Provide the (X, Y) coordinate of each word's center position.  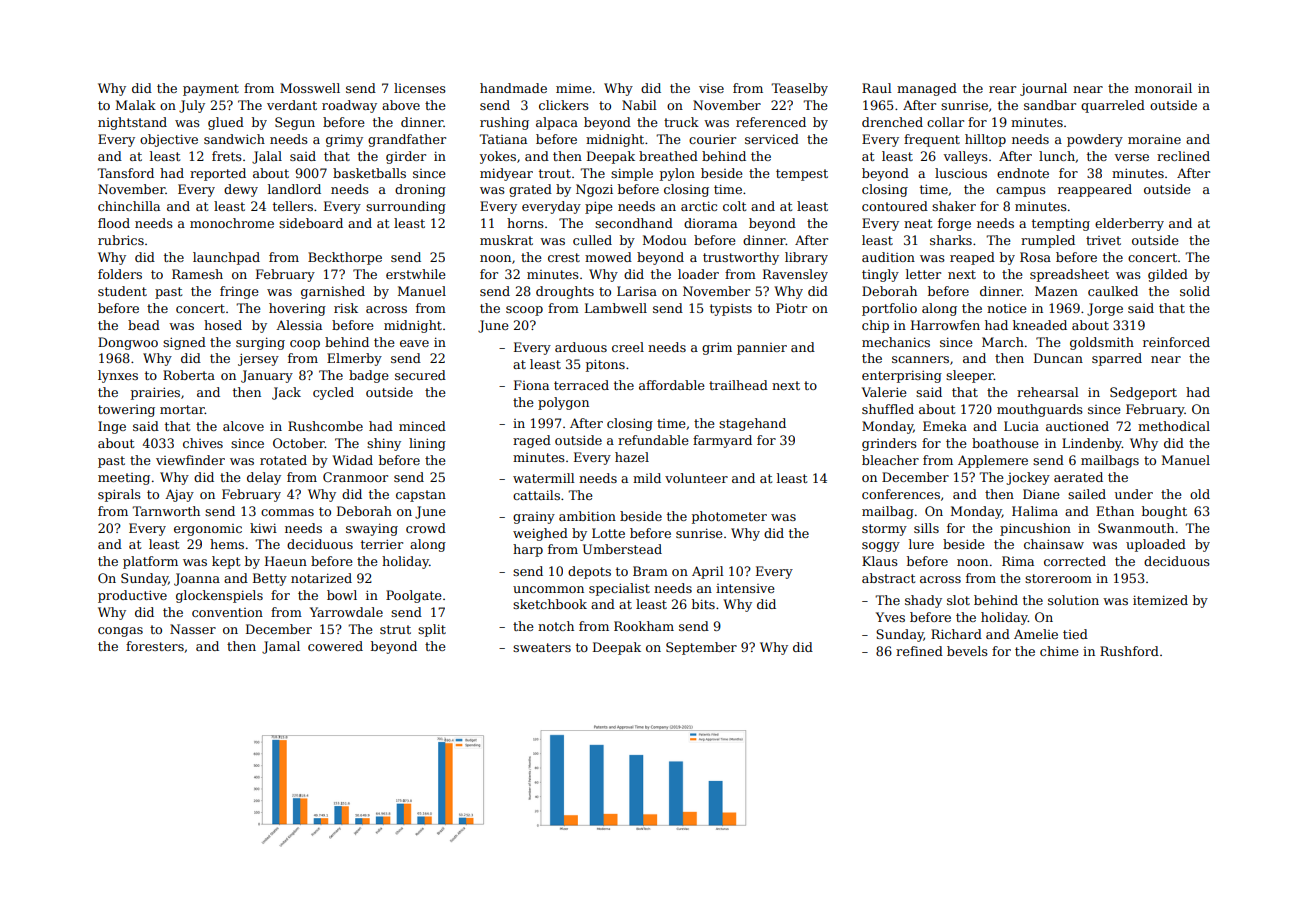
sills (926, 528)
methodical (1174, 426)
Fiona (531, 385)
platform (150, 562)
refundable (653, 440)
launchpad (226, 258)
